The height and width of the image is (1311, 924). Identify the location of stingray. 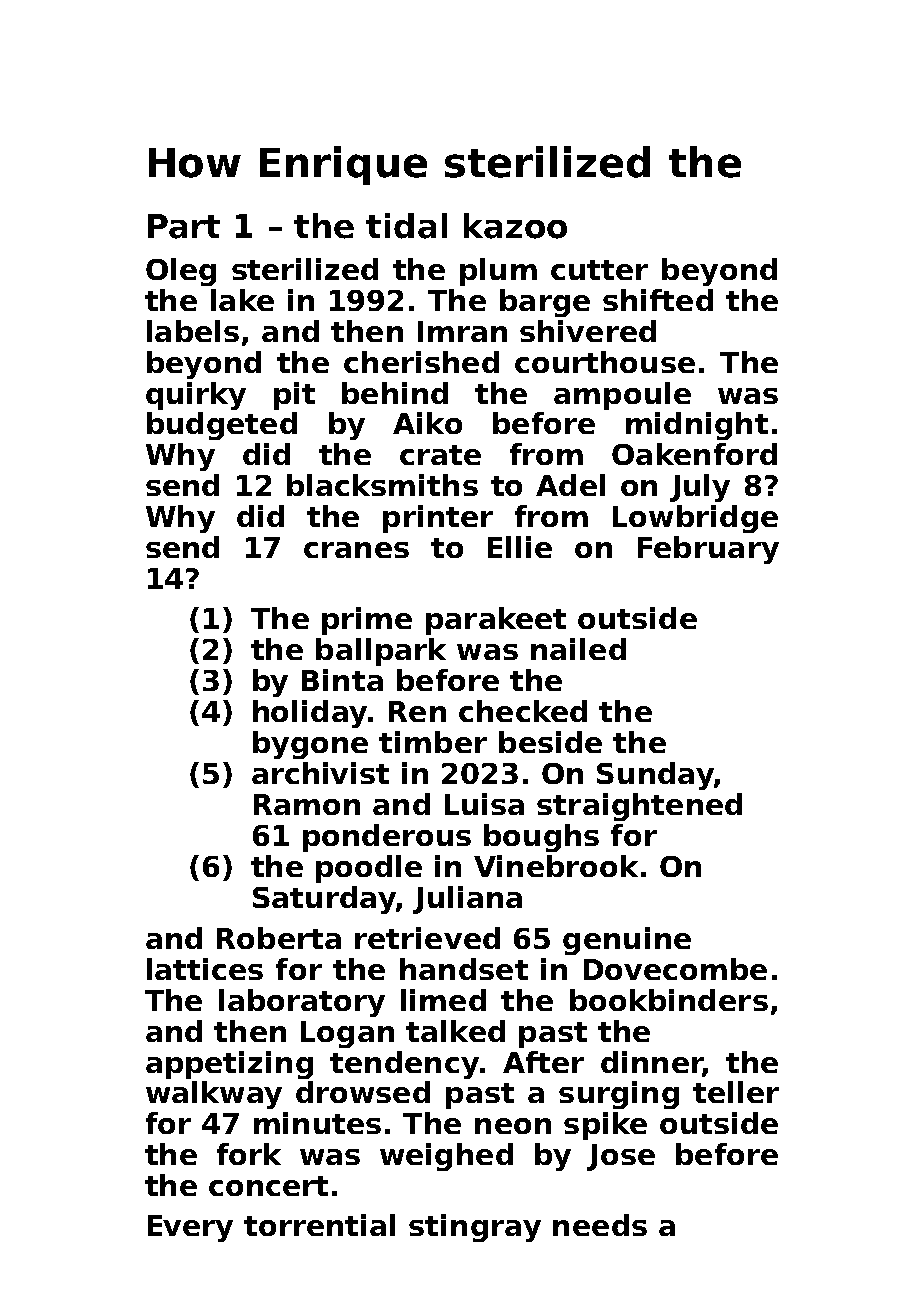
(475, 1228).
